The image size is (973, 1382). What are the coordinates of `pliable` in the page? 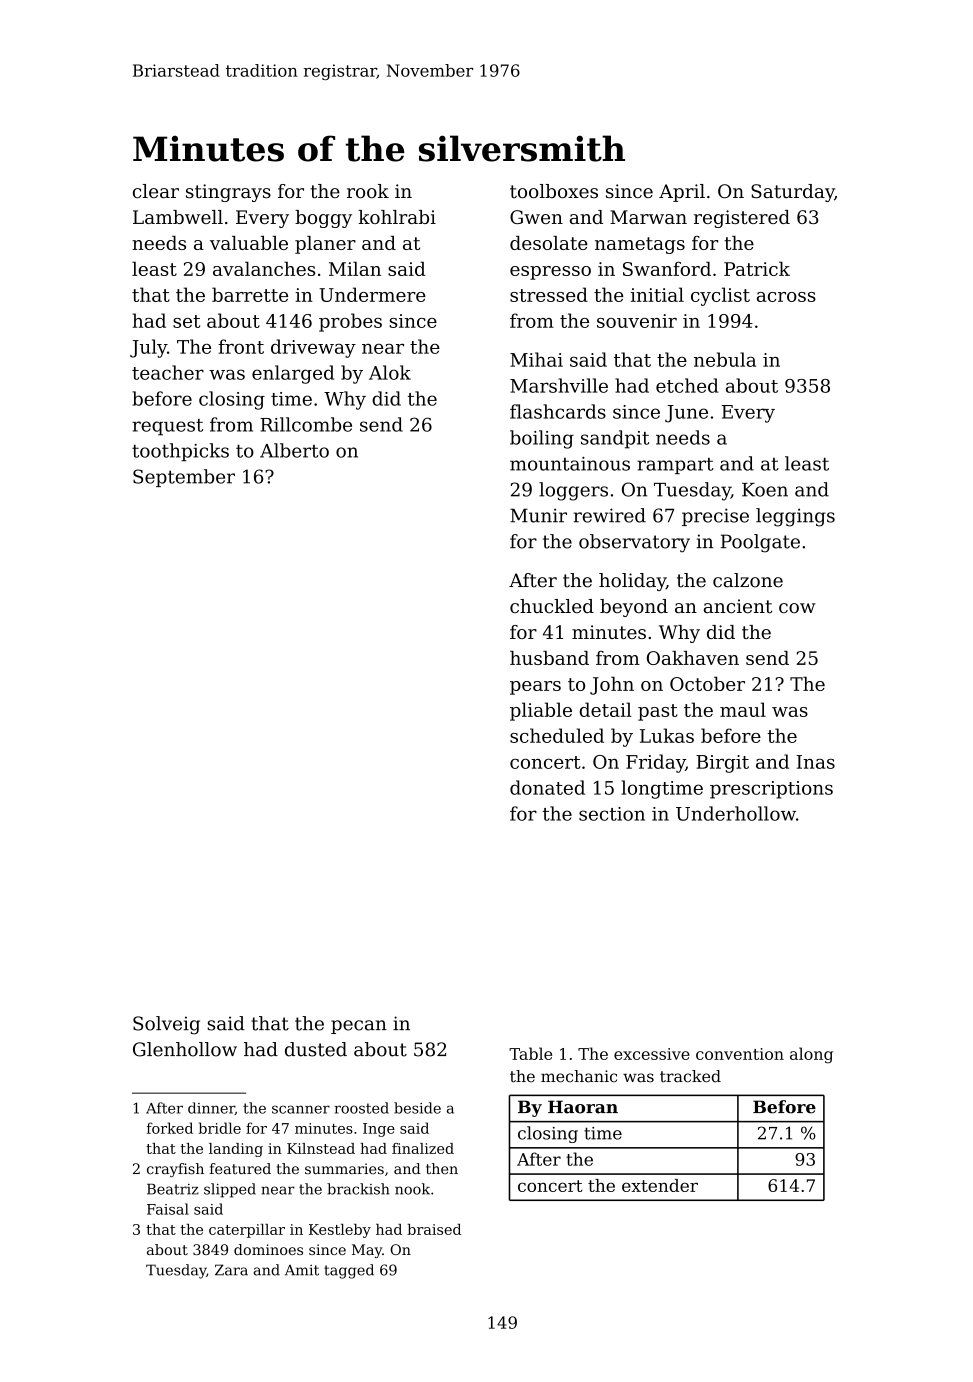 It's located at (541, 711).
